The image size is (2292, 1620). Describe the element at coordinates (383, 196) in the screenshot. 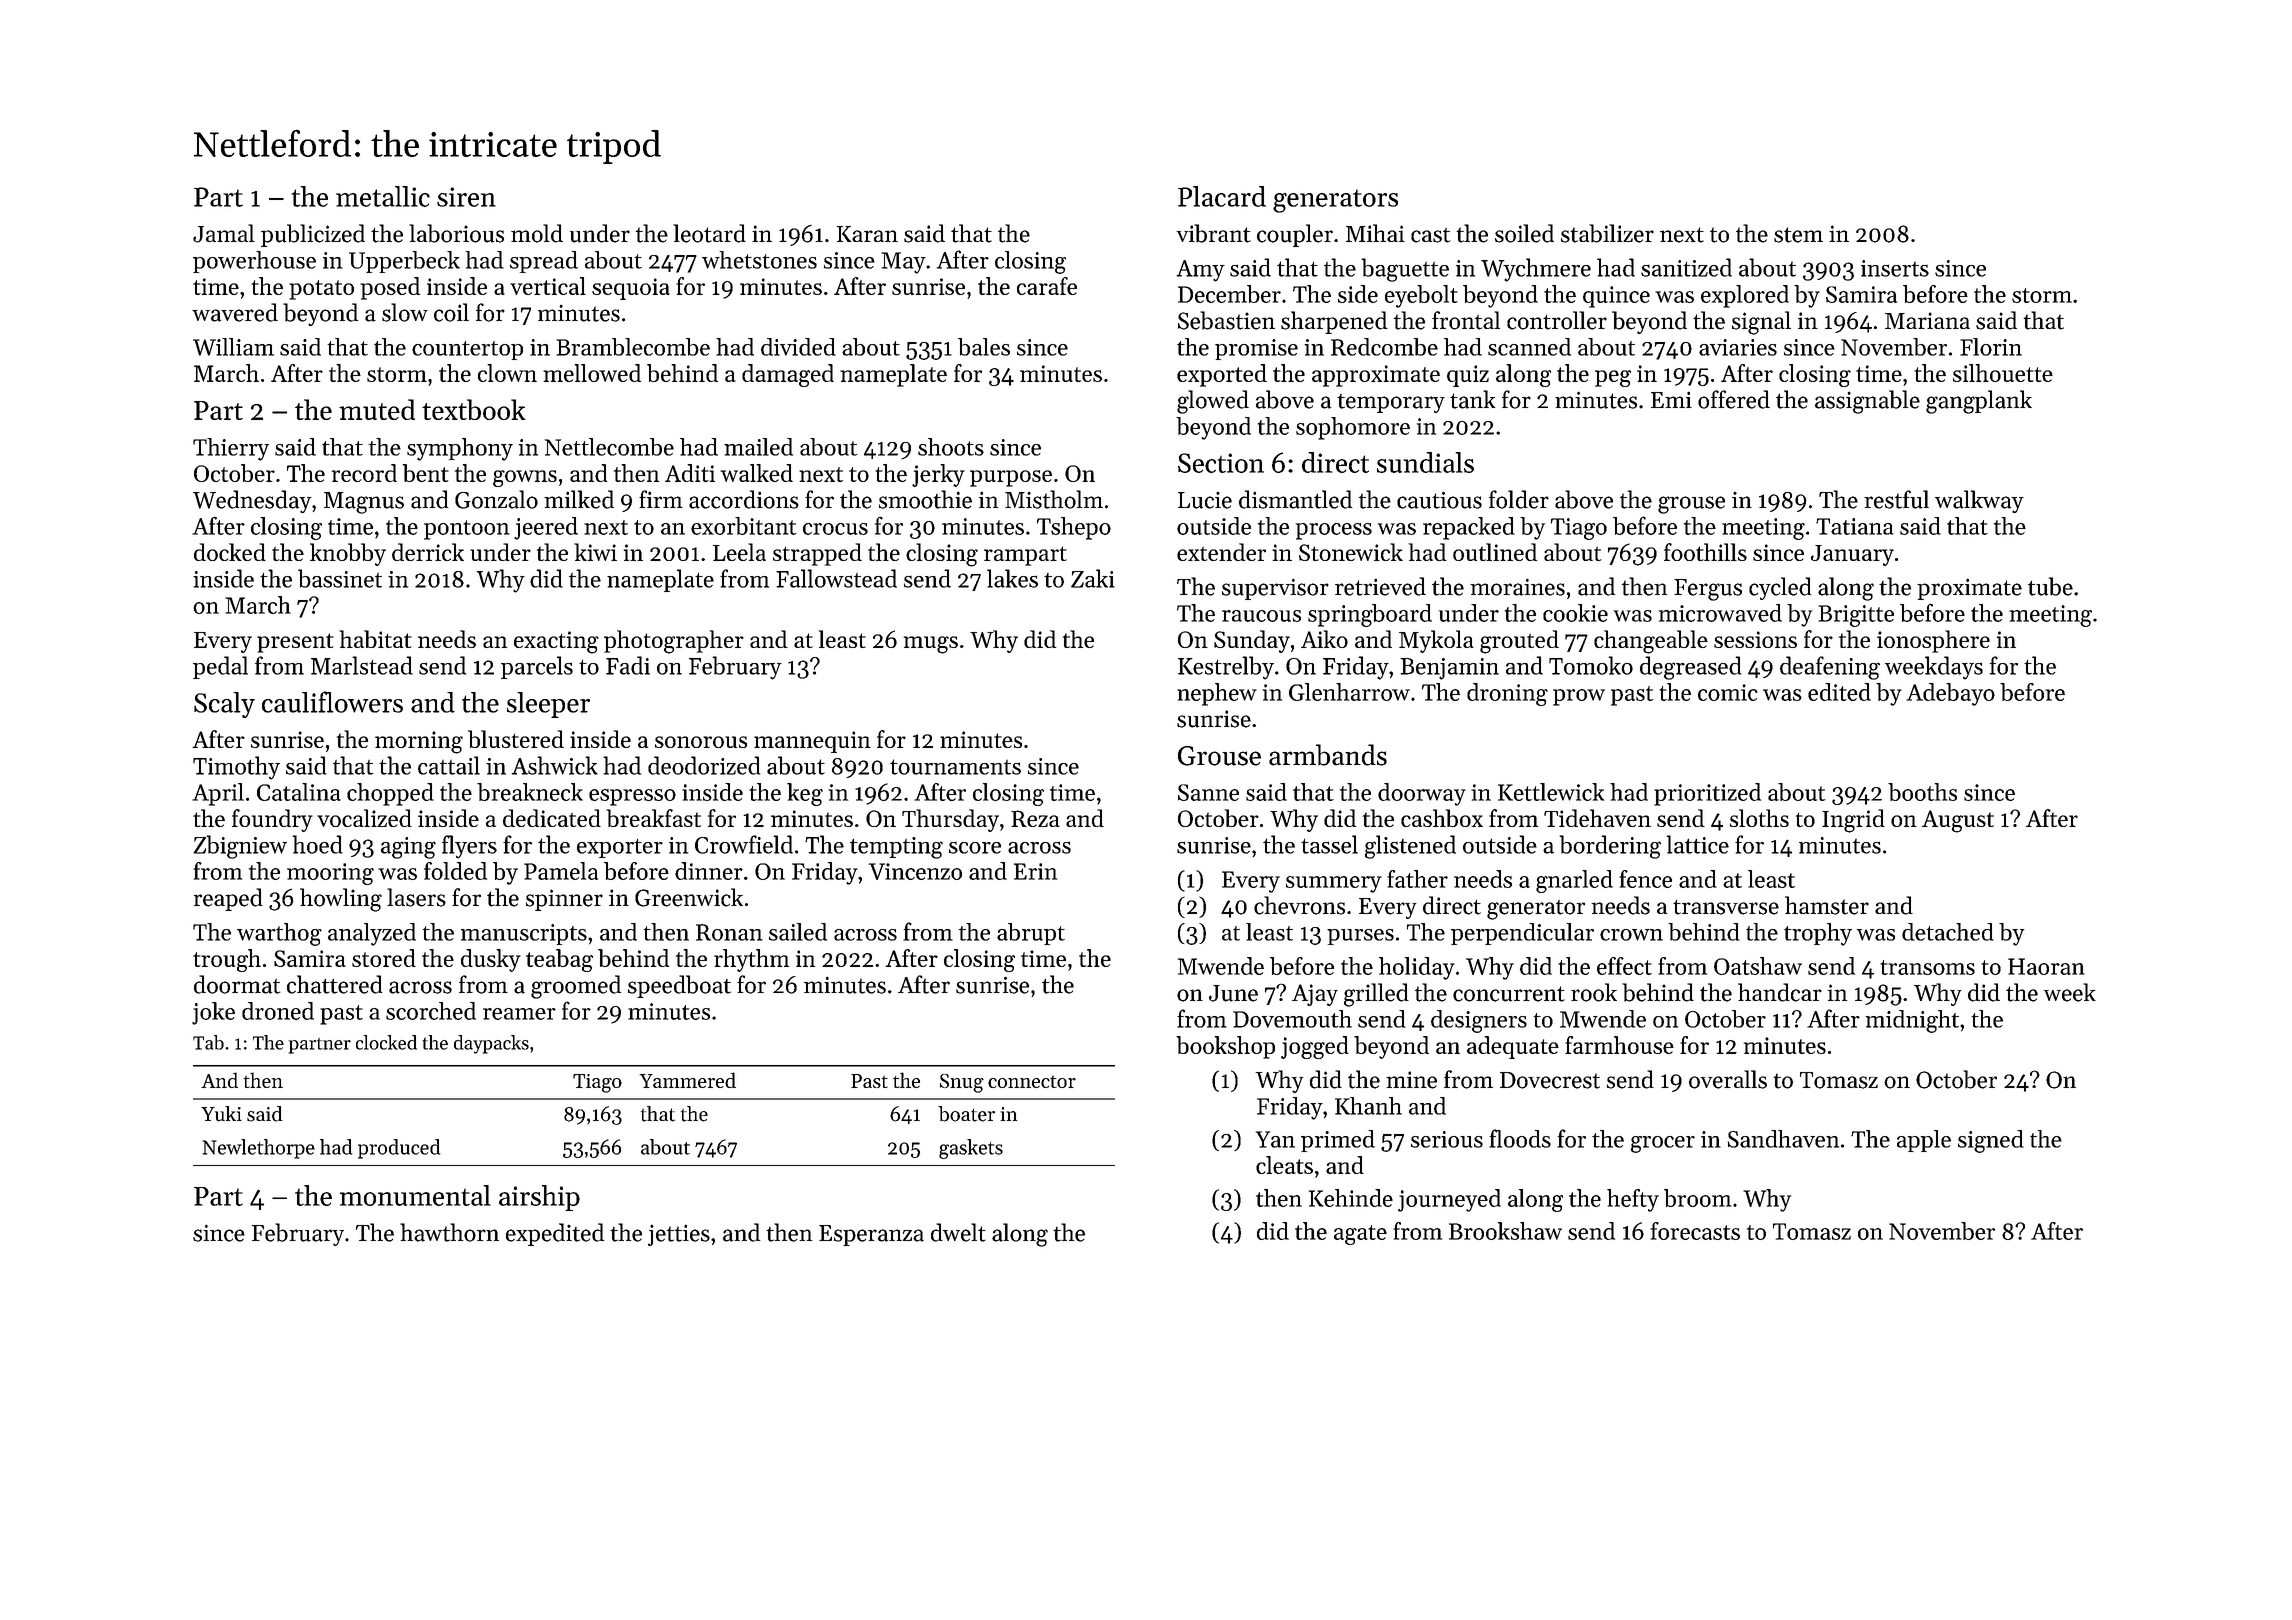

I see `metallic` at that location.
